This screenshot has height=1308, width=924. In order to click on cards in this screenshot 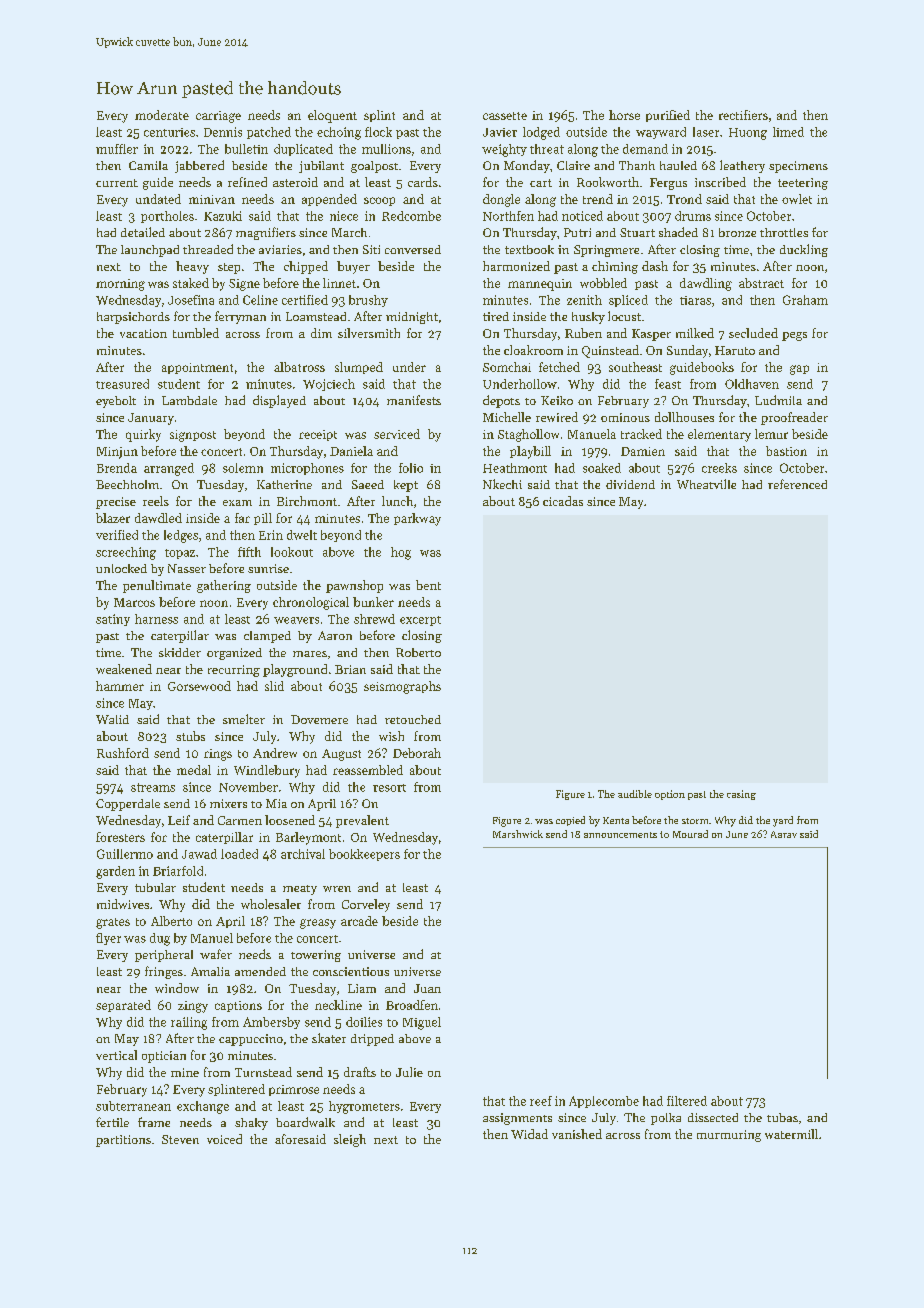, I will do `click(423, 182)`.
